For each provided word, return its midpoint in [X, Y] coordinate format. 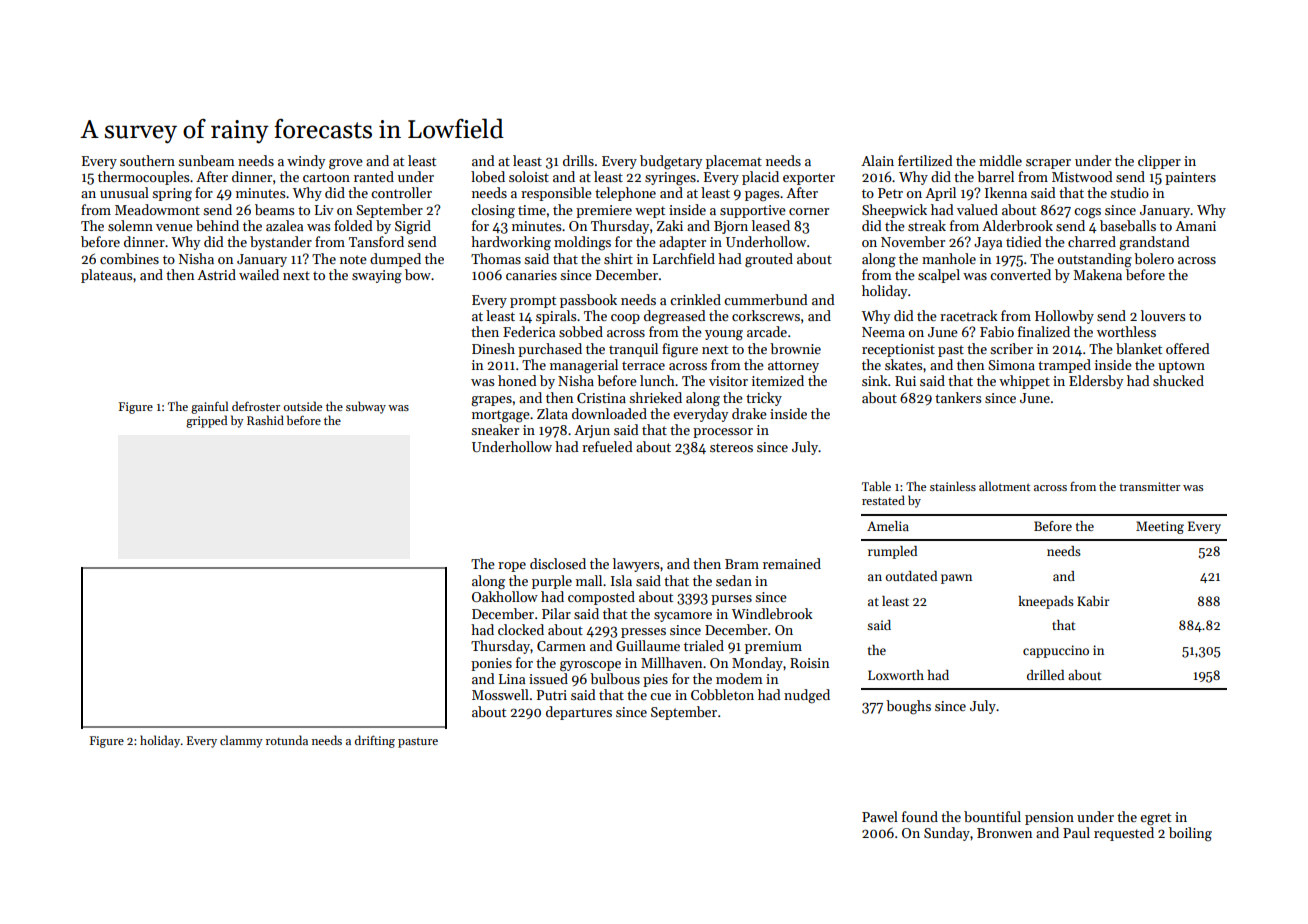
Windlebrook [772, 613]
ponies [491, 664]
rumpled [892, 552]
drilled [1045, 675]
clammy [241, 741]
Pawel [880, 816]
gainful [209, 407]
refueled [607, 446]
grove [346, 164]
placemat [734, 162]
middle [1000, 160]
